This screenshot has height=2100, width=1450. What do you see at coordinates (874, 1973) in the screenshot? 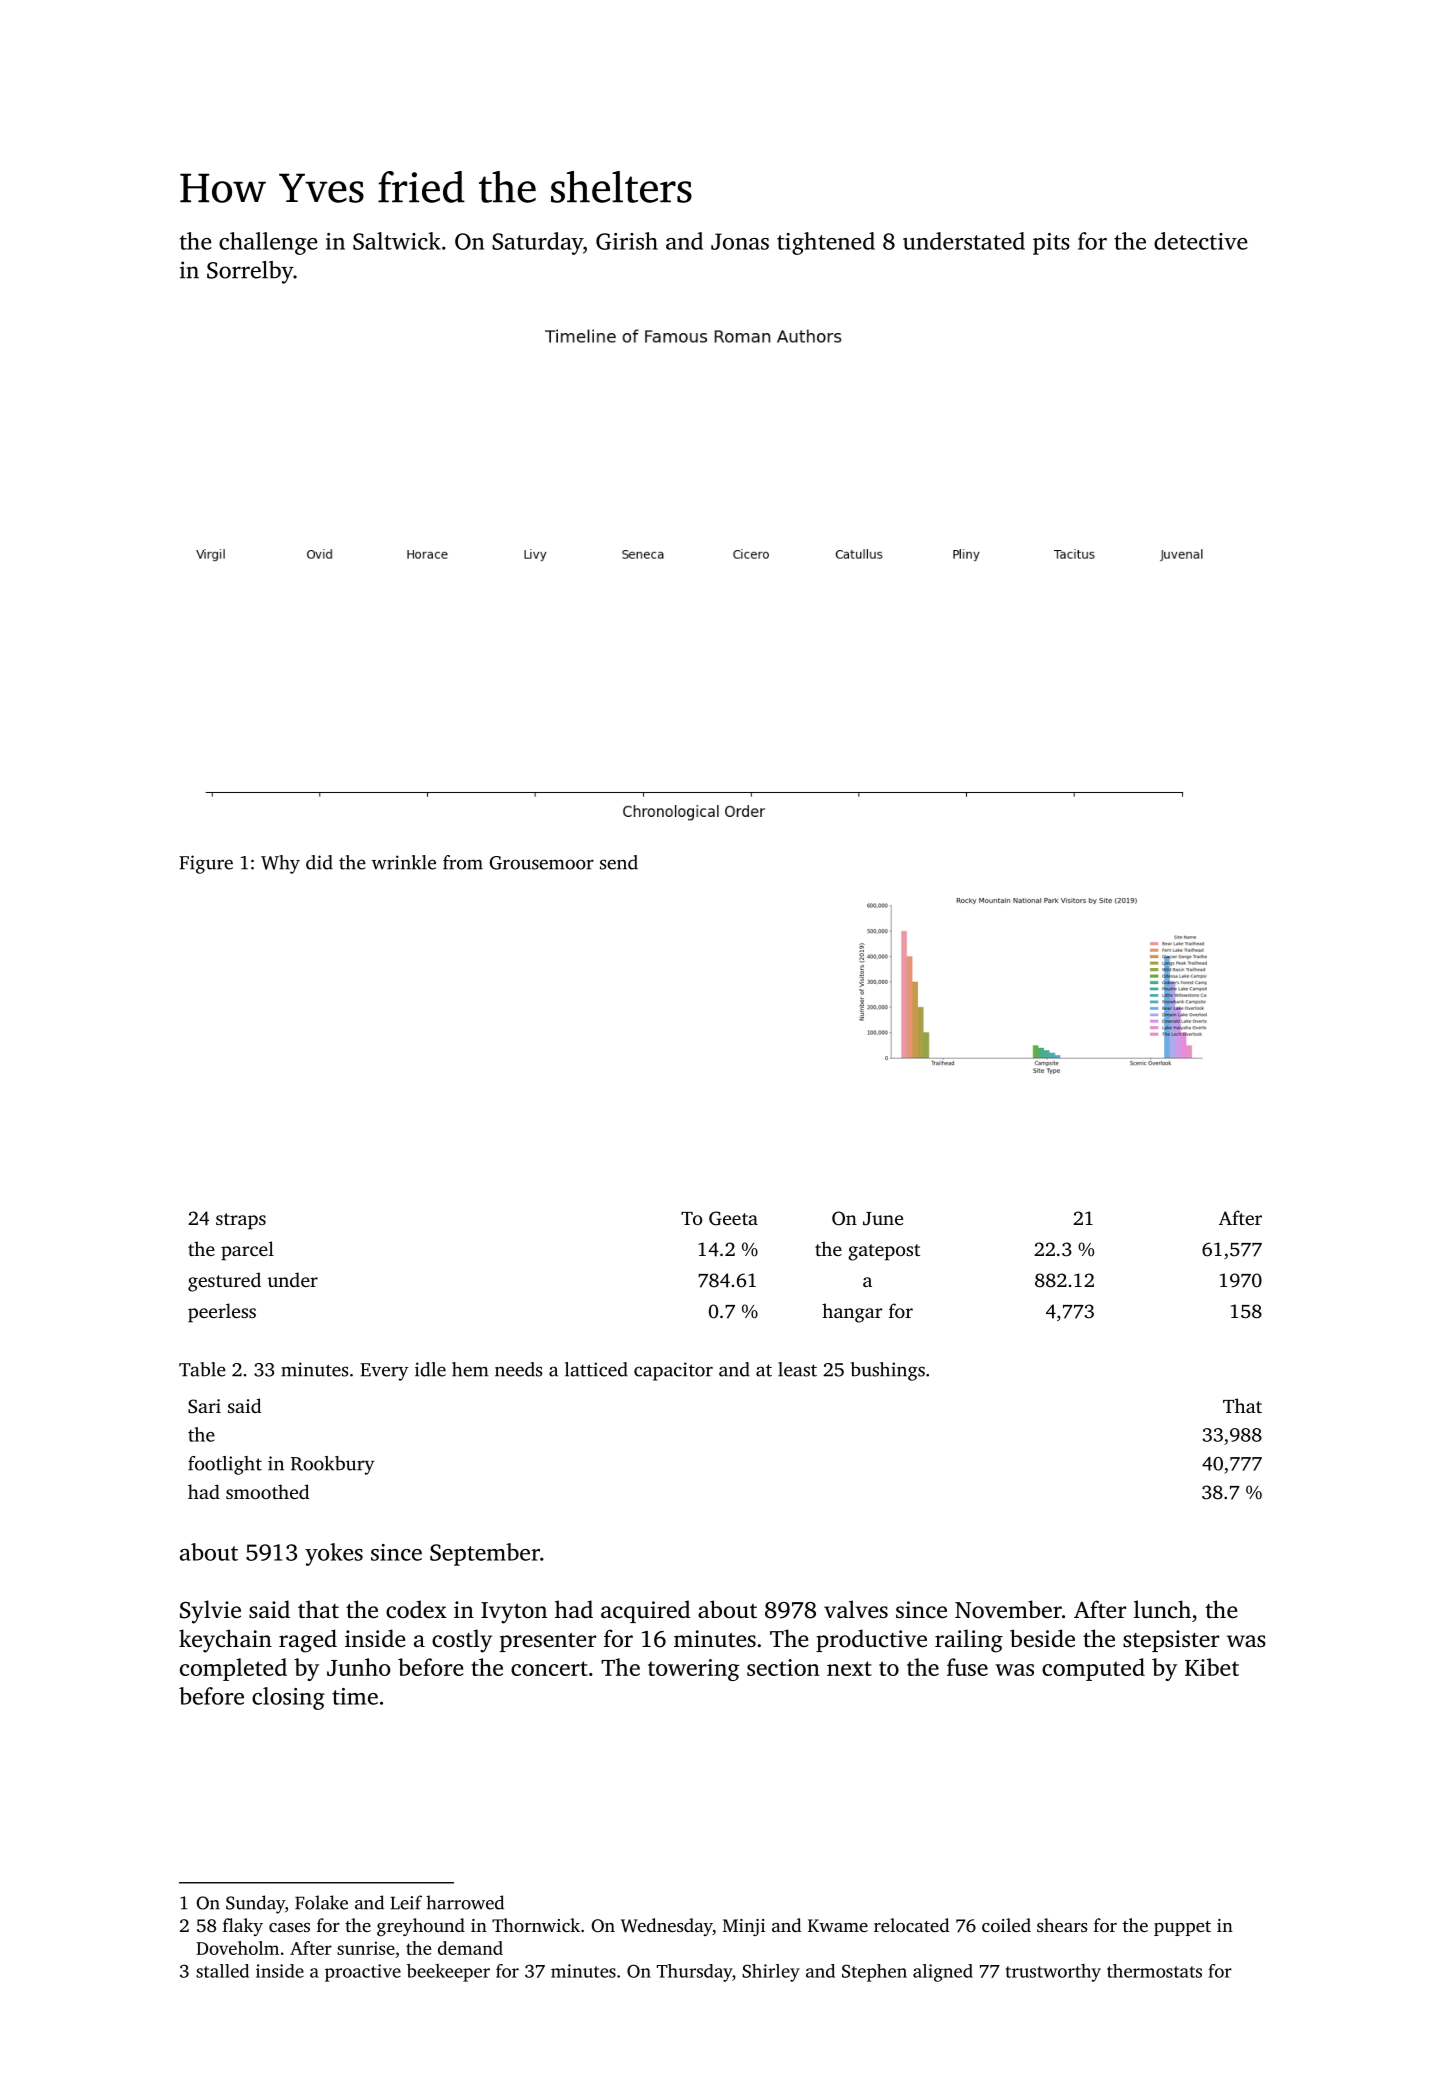
I see `Stephen` at bounding box center [874, 1973].
